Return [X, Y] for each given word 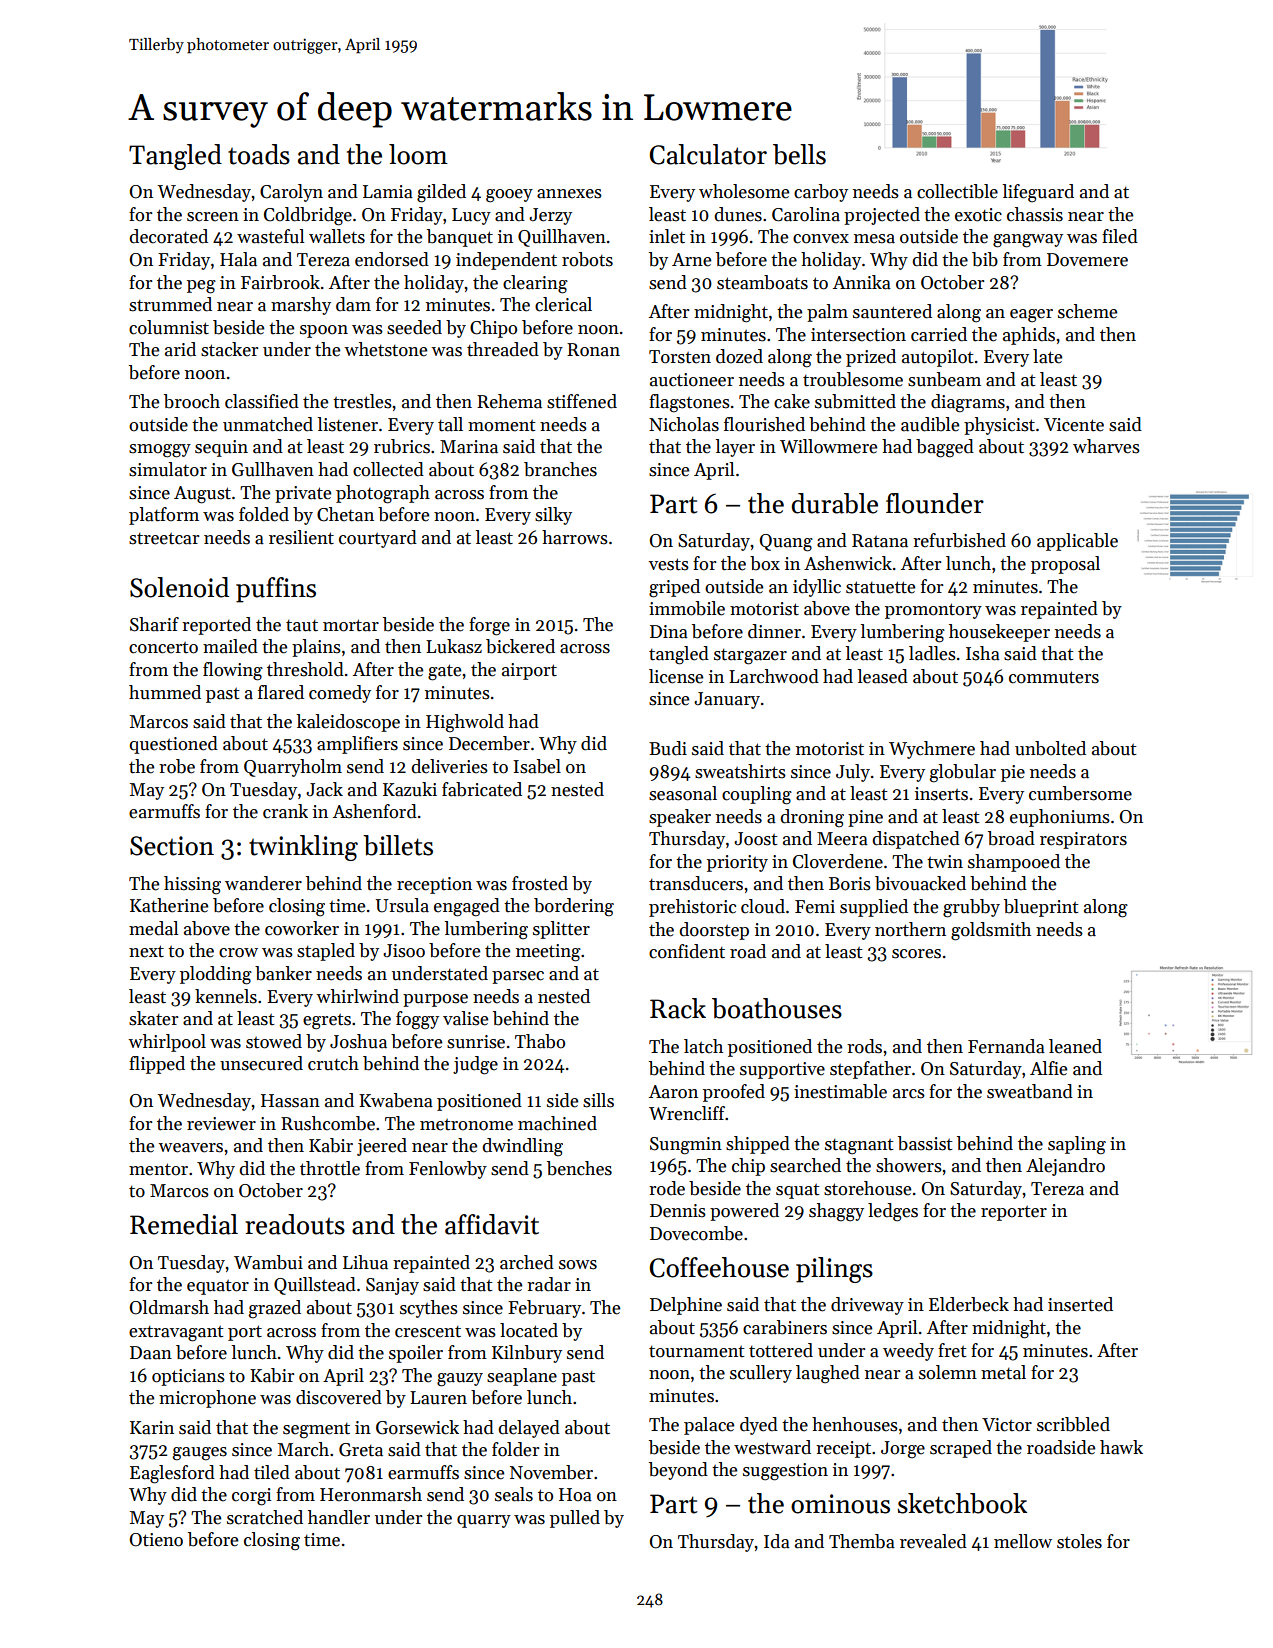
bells [799, 154]
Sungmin [686, 1146]
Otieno [156, 1540]
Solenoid [179, 587]
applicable [1077, 542]
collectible [957, 191]
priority [737, 863]
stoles [1079, 1541]
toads [259, 154]
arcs [909, 1094]
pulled [575, 1519]
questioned [173, 745]
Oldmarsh [169, 1307]
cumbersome [1080, 793]
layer [735, 448]
